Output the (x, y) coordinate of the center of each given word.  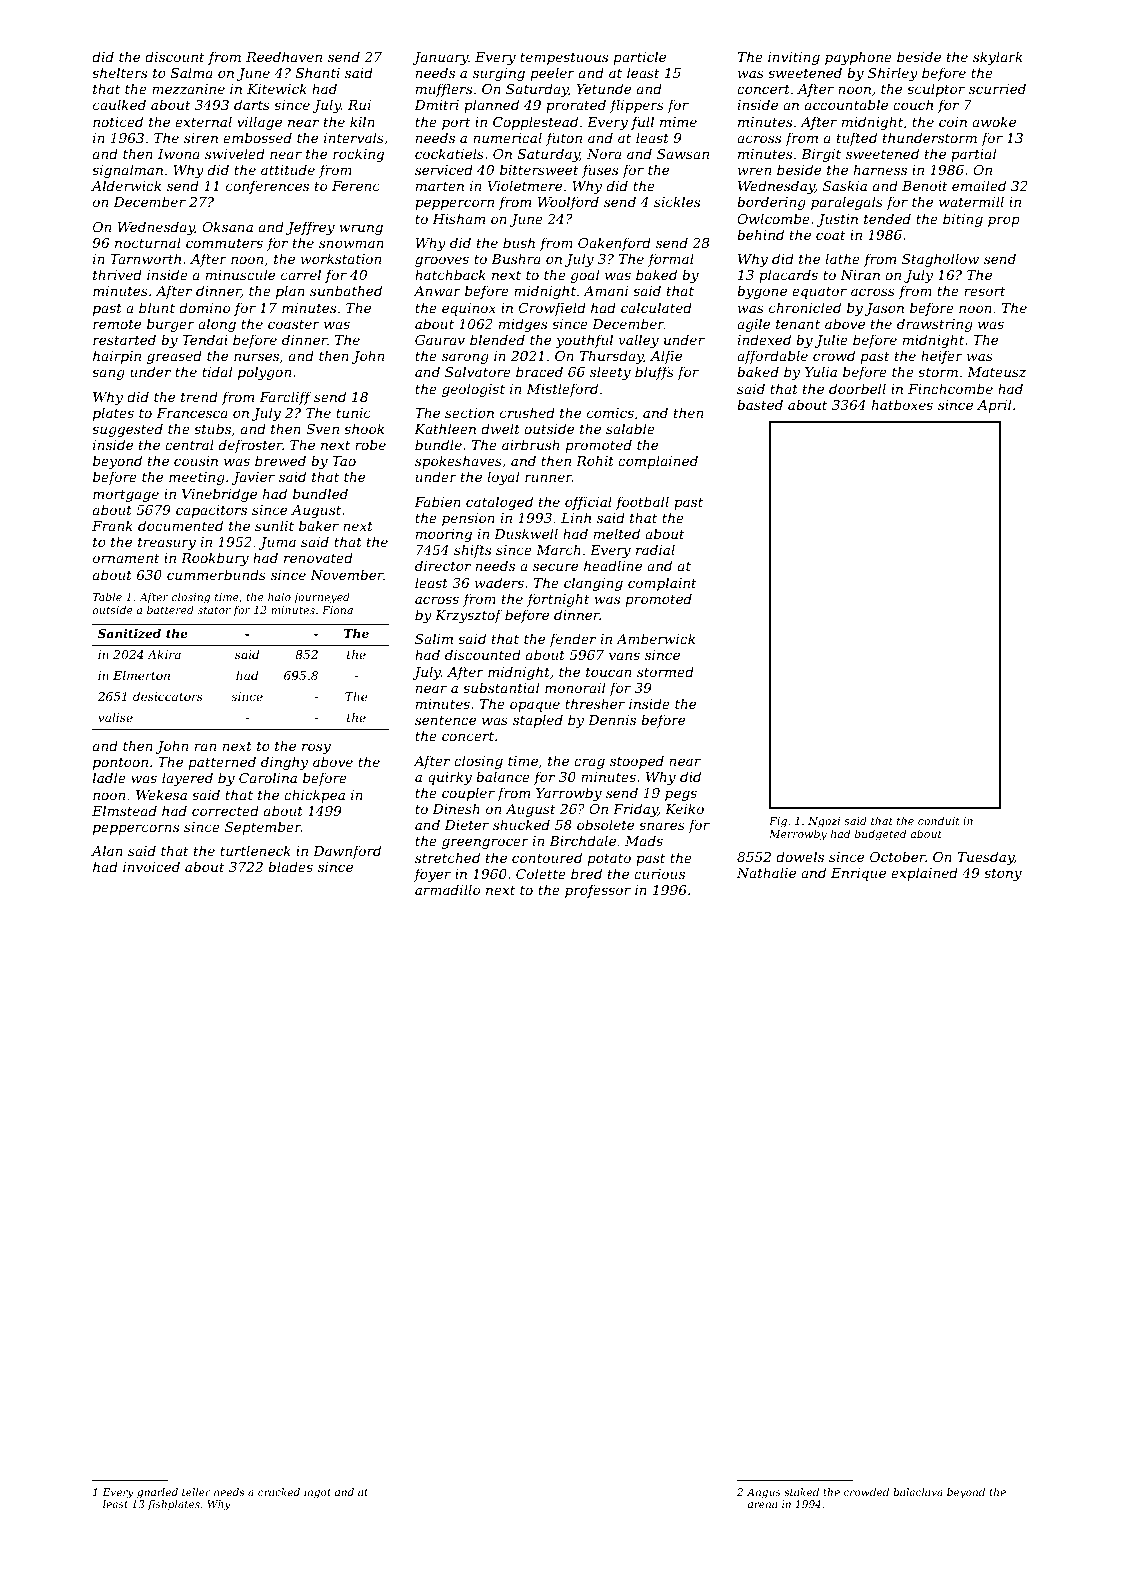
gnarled (157, 1493)
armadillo (447, 889)
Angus (764, 1493)
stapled (538, 721)
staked (801, 1492)
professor (598, 891)
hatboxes (902, 404)
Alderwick (126, 185)
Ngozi (824, 822)
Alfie (666, 357)
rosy (316, 748)
